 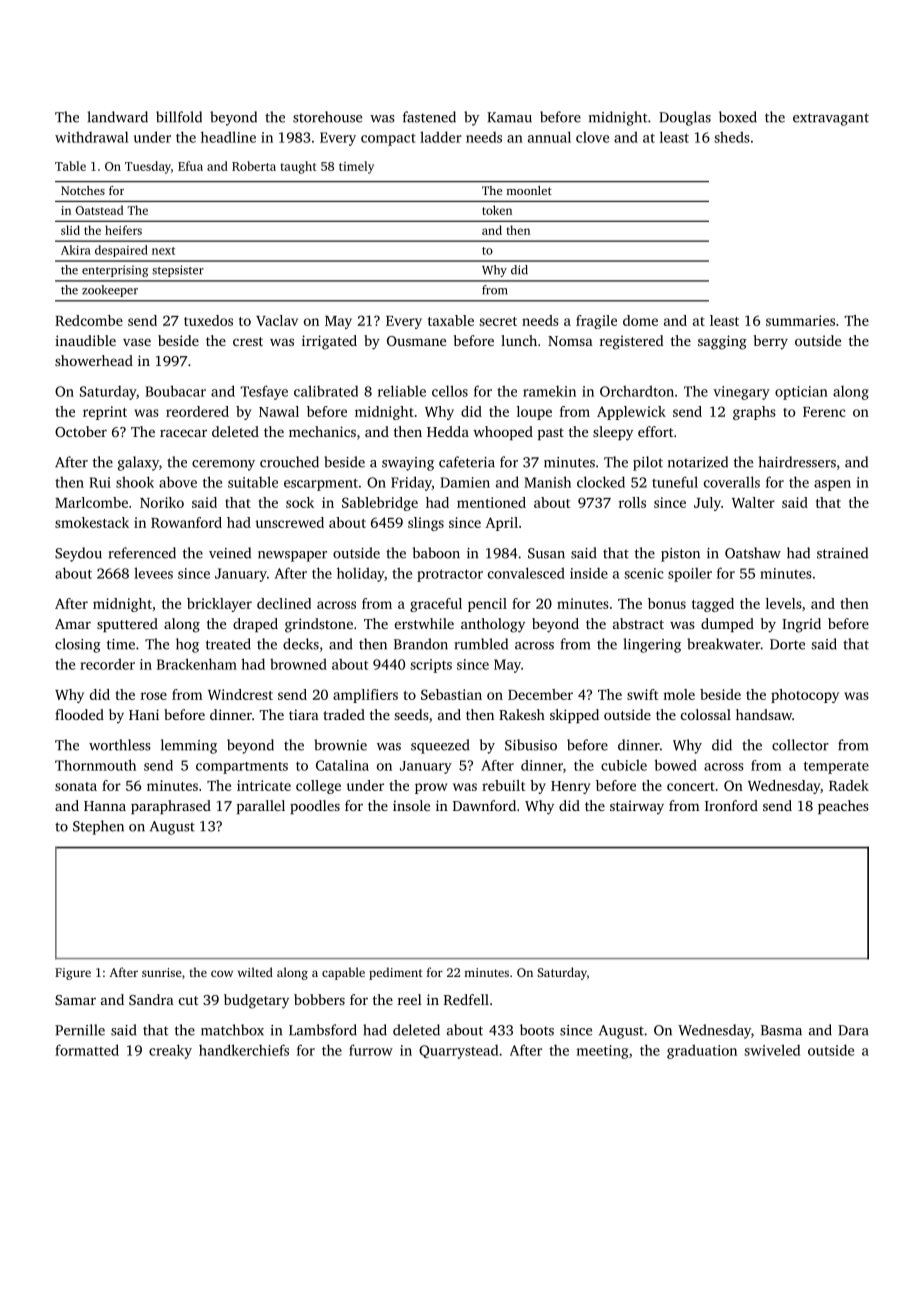 I want to click on bowed, so click(x=675, y=765).
